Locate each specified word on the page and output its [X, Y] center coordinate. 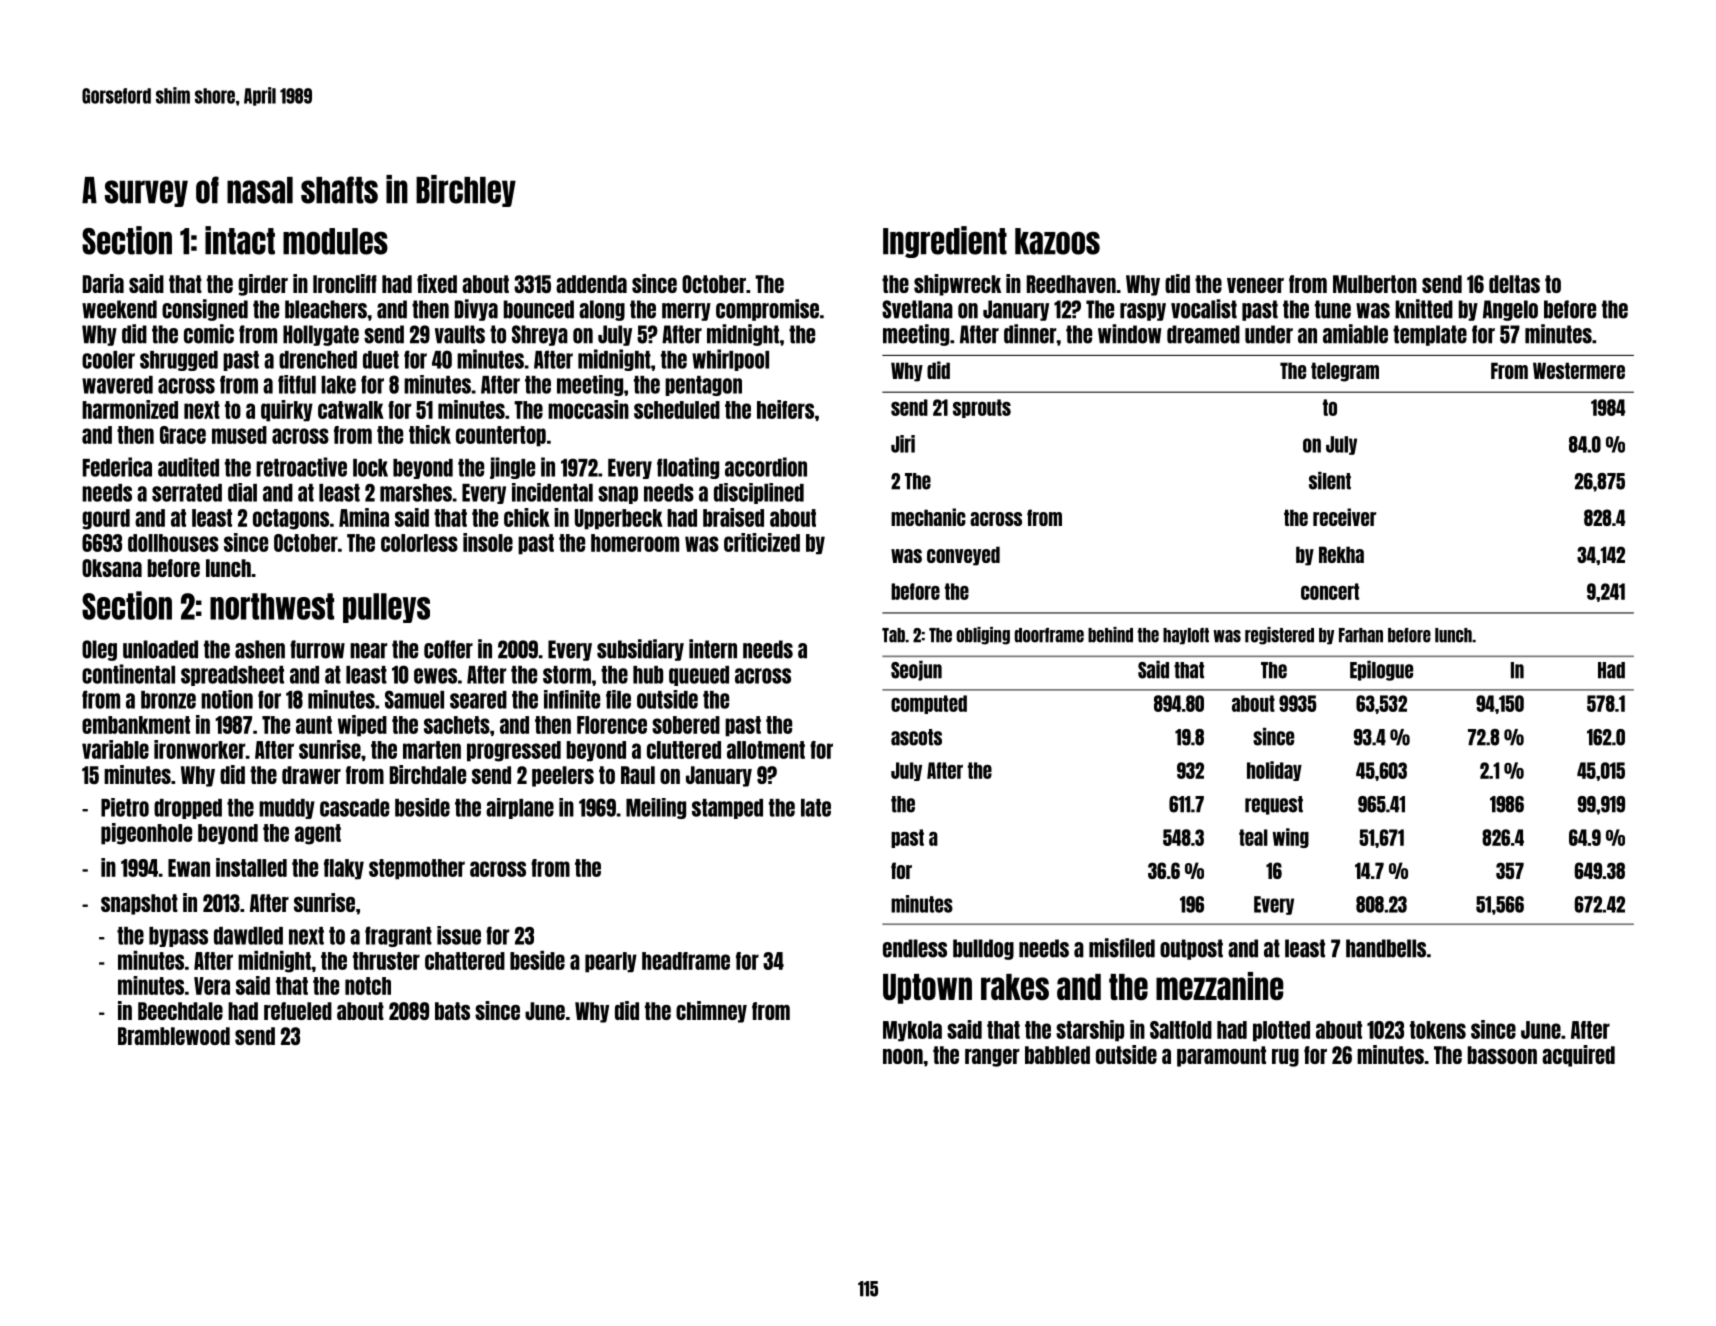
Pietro [125, 807]
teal [1253, 837]
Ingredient [945, 242]
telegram [1345, 372]
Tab [893, 635]
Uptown [927, 989]
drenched [318, 360]
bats [452, 1011]
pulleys [386, 608]
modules [335, 241]
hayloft [1186, 636]
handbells [1386, 948]
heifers [785, 409]
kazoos [1057, 241]
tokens [1438, 1030]
